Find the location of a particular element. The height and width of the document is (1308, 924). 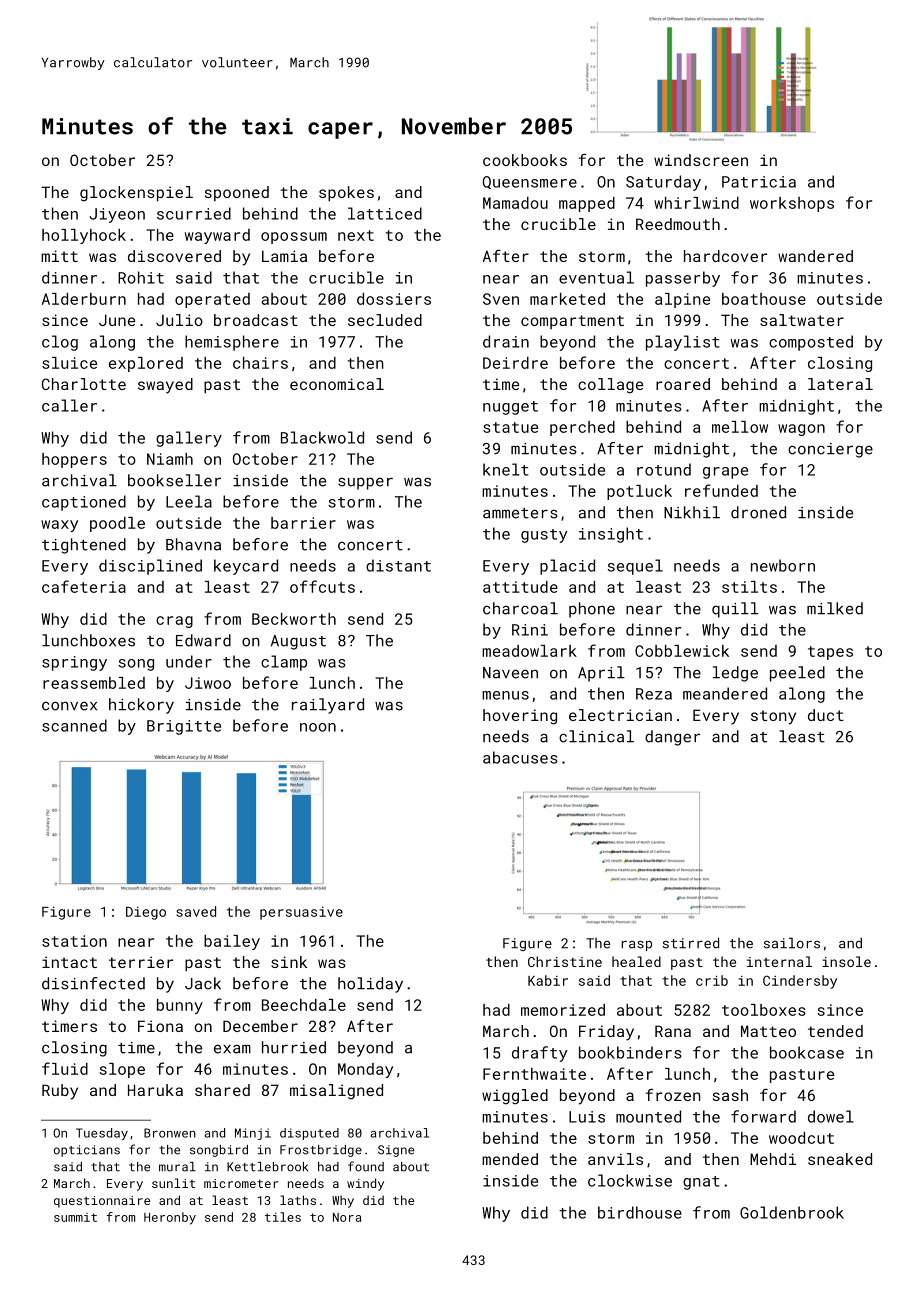

windscreen is located at coordinates (701, 160).
